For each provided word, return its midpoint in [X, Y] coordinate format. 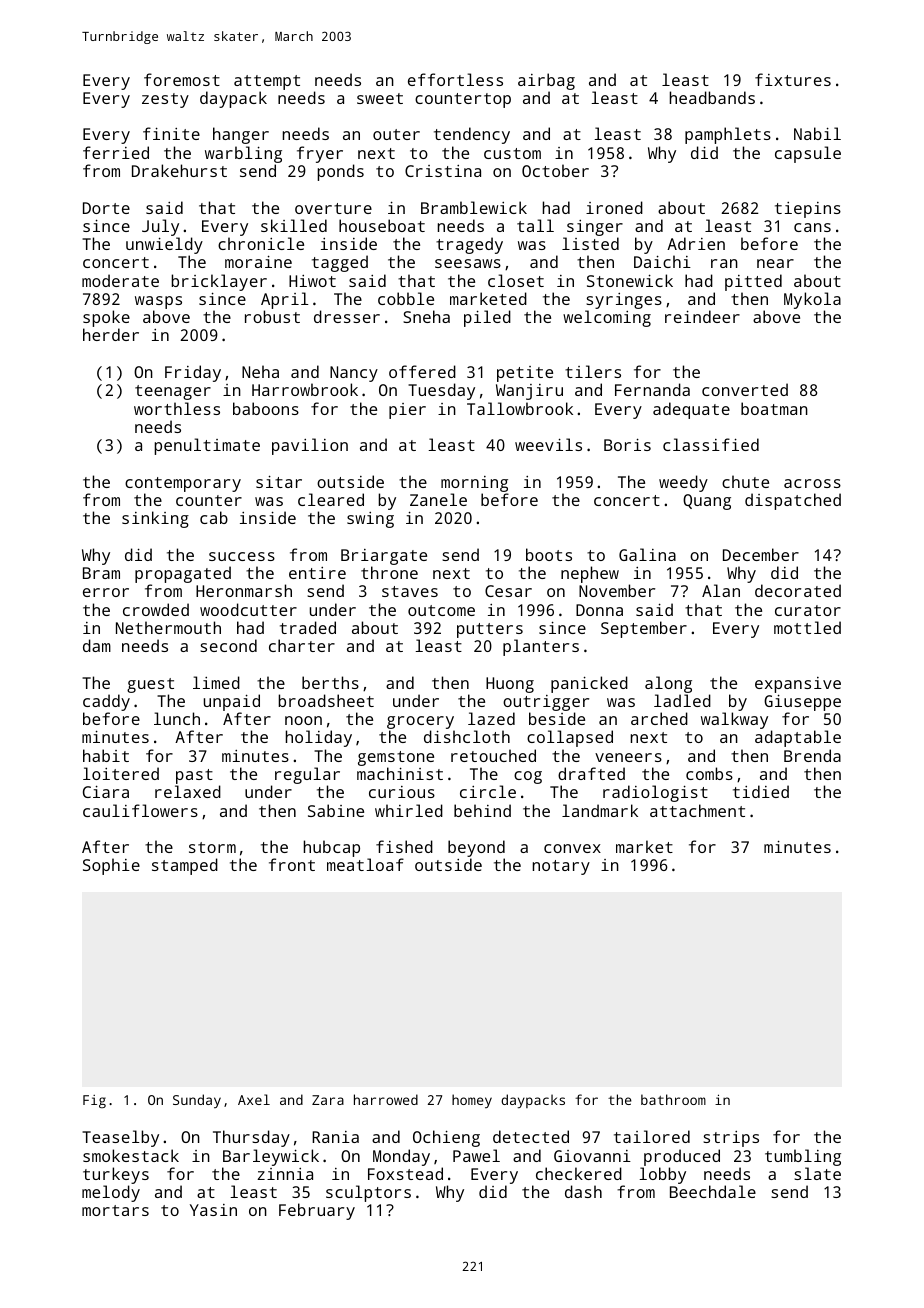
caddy [106, 702]
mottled [807, 627]
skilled [294, 225]
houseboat [382, 225]
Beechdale [713, 1191]
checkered [579, 1173]
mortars [115, 1210]
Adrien [696, 243]
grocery [421, 723]
